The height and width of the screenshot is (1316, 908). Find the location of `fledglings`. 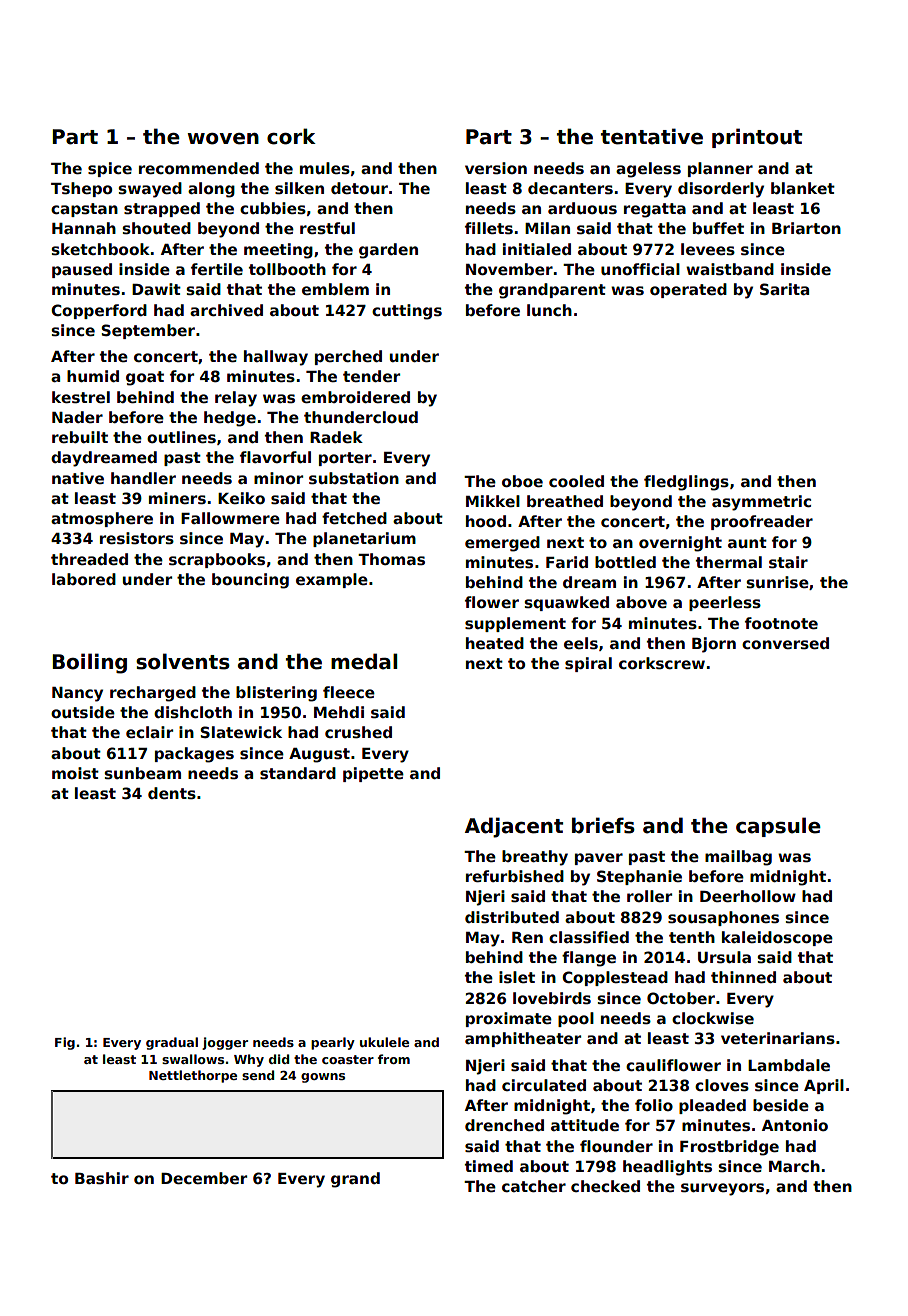

fledglings is located at coordinates (686, 483).
